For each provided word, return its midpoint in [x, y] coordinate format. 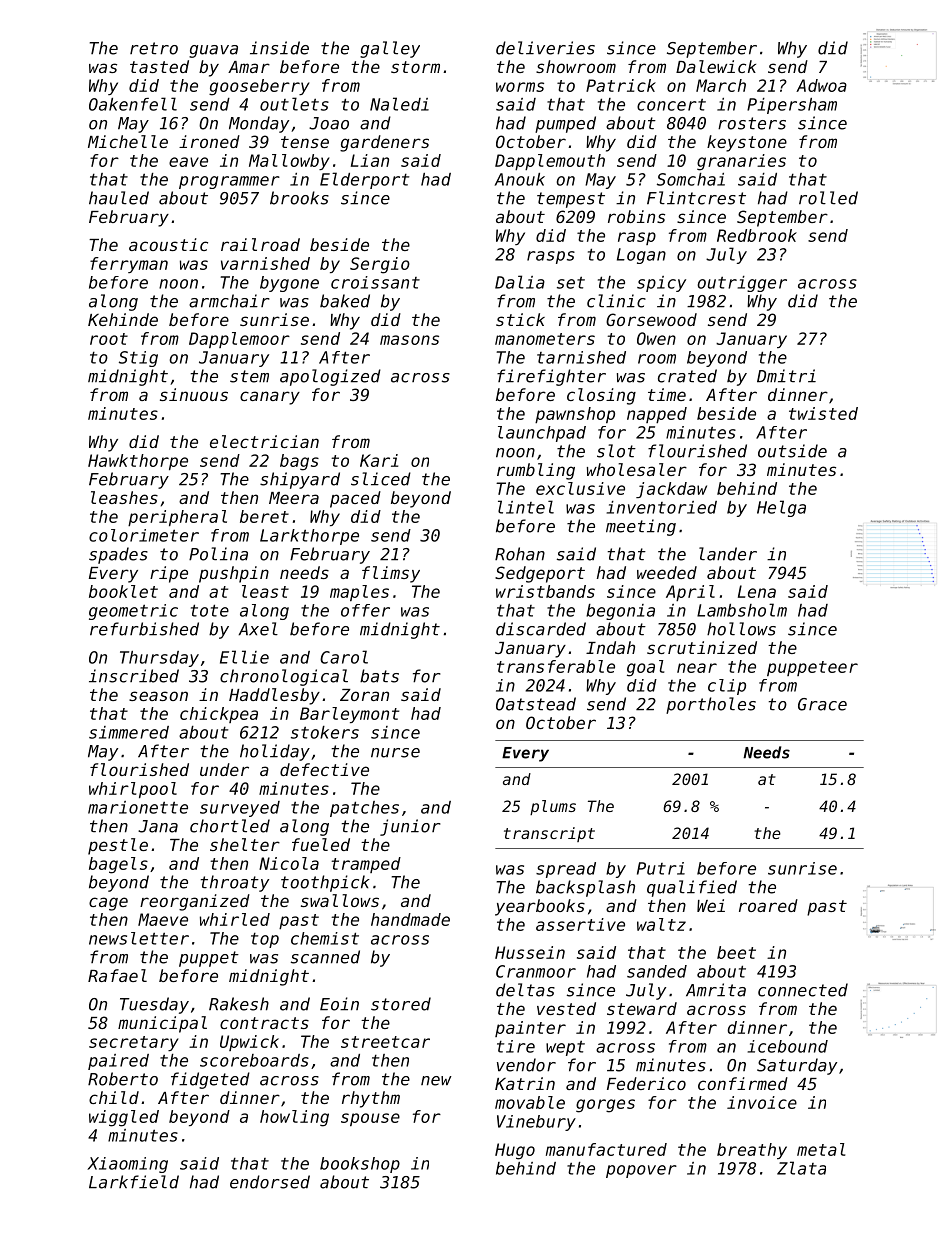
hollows [741, 629]
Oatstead [536, 704]
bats [379, 676]
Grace [822, 704]
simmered [129, 732]
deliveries [545, 48]
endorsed [270, 1182]
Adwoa [821, 85]
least [265, 591]
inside [279, 48]
